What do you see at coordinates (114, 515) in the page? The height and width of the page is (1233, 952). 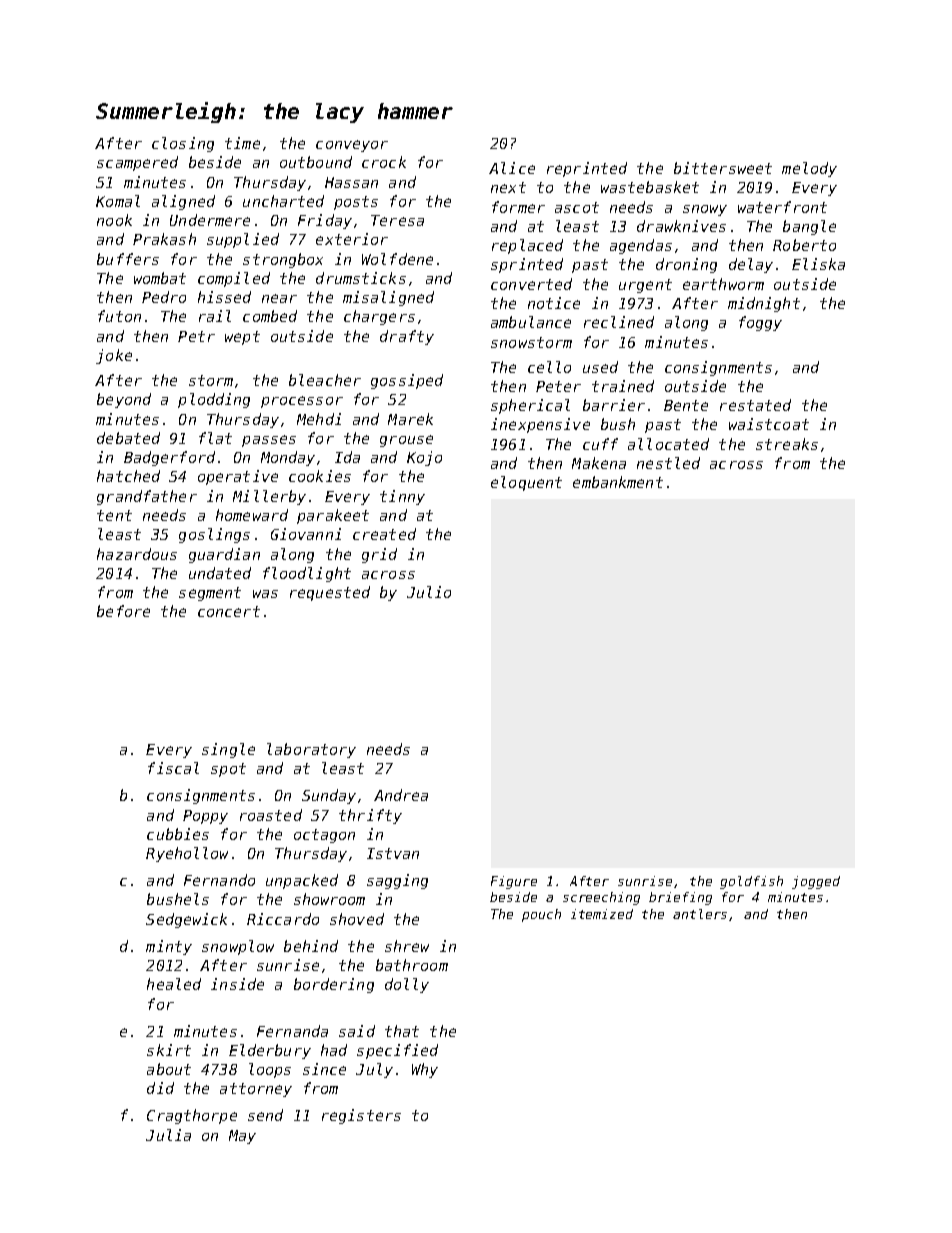 I see `tent` at bounding box center [114, 515].
